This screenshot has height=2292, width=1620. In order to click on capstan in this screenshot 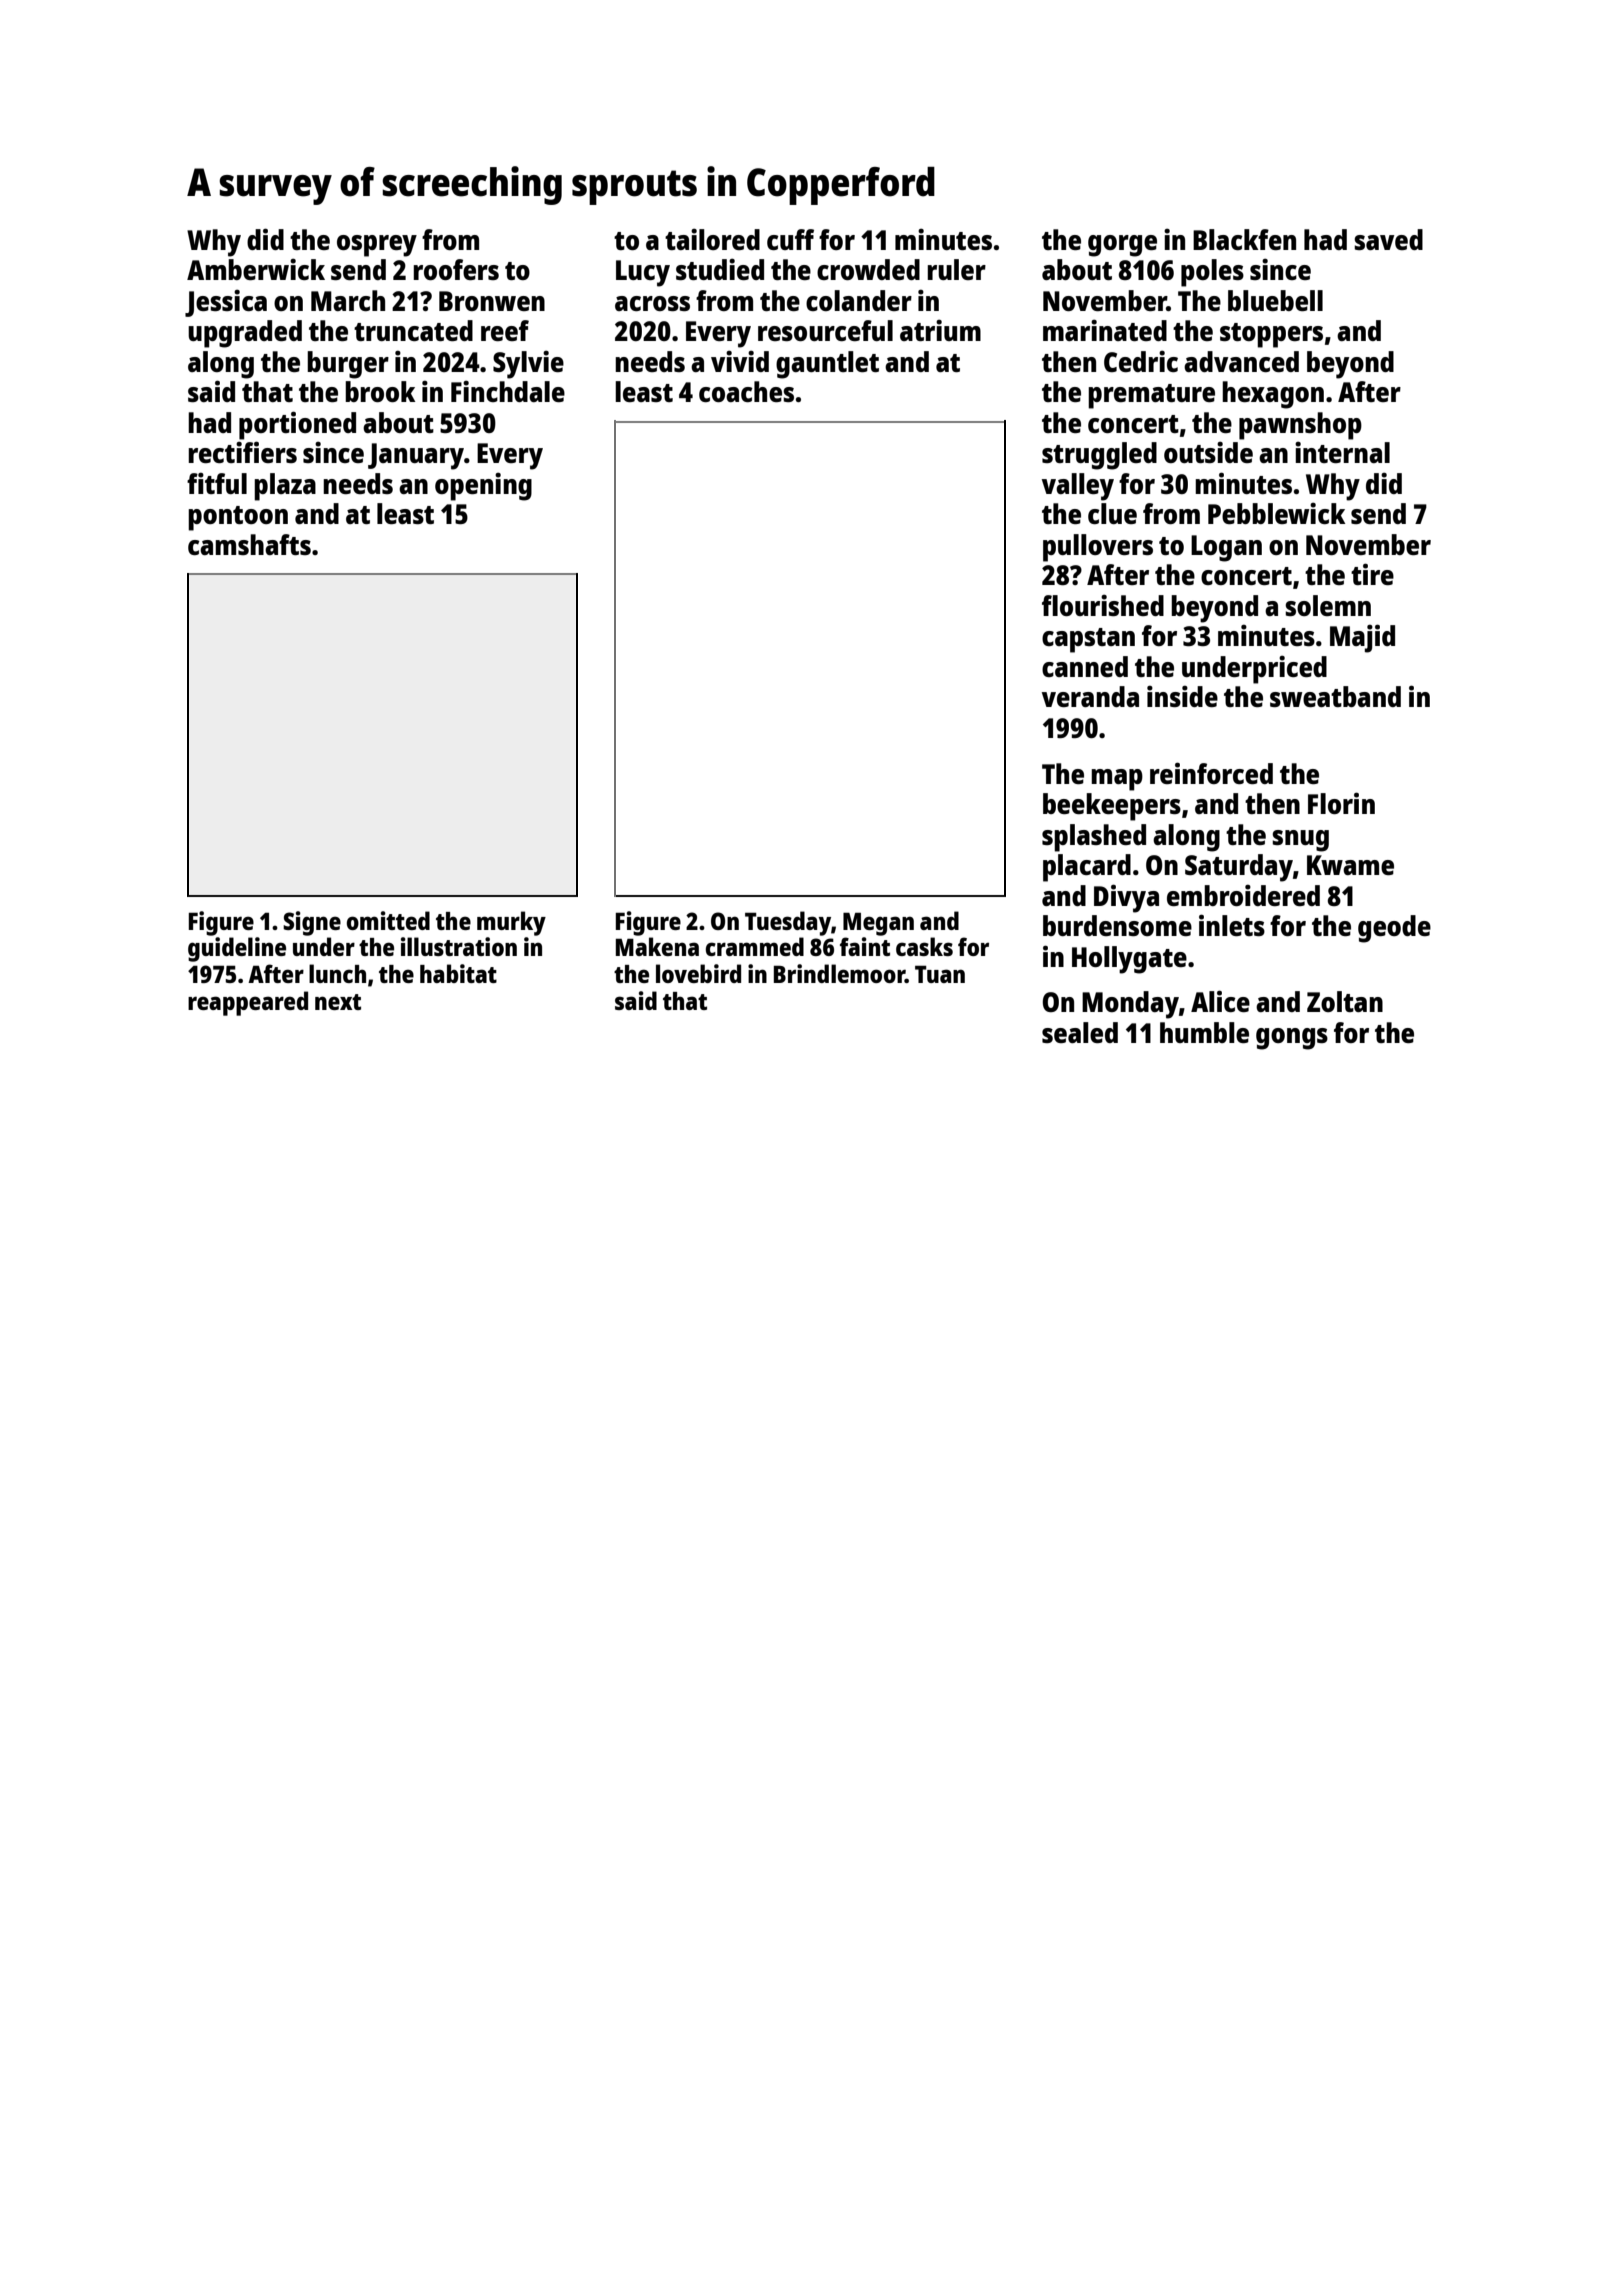, I will do `click(1088, 640)`.
